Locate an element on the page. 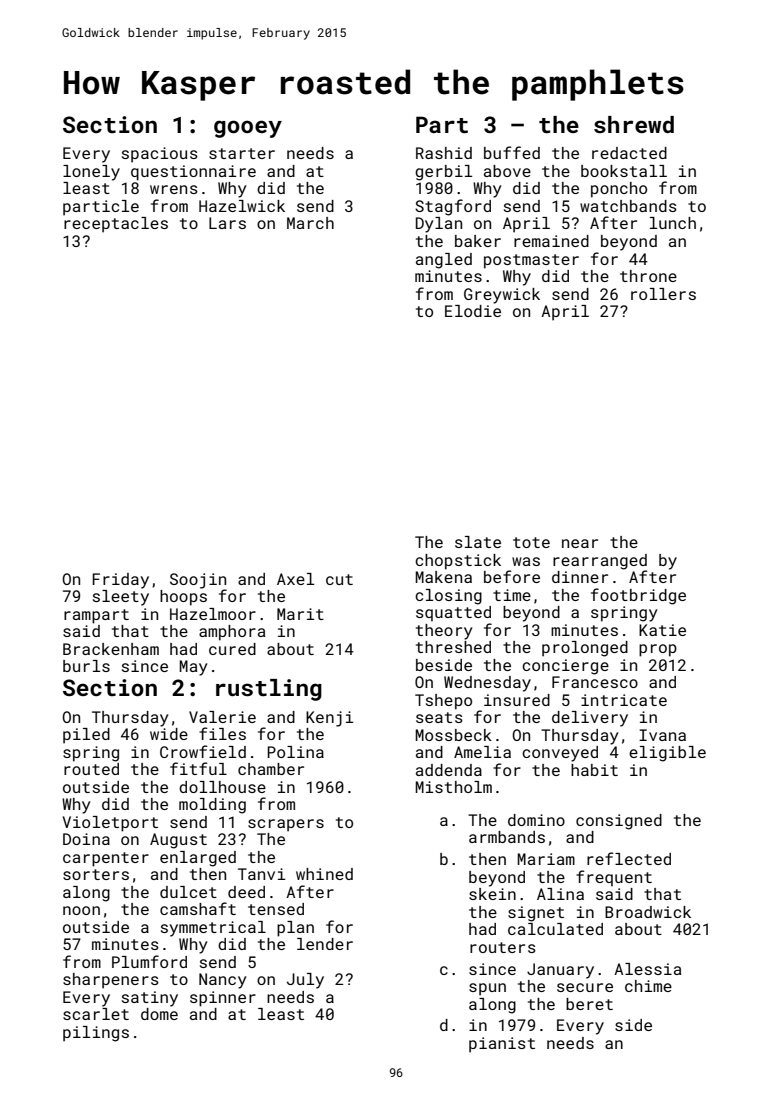 This image has height=1103, width=778. Katie is located at coordinates (662, 630).
